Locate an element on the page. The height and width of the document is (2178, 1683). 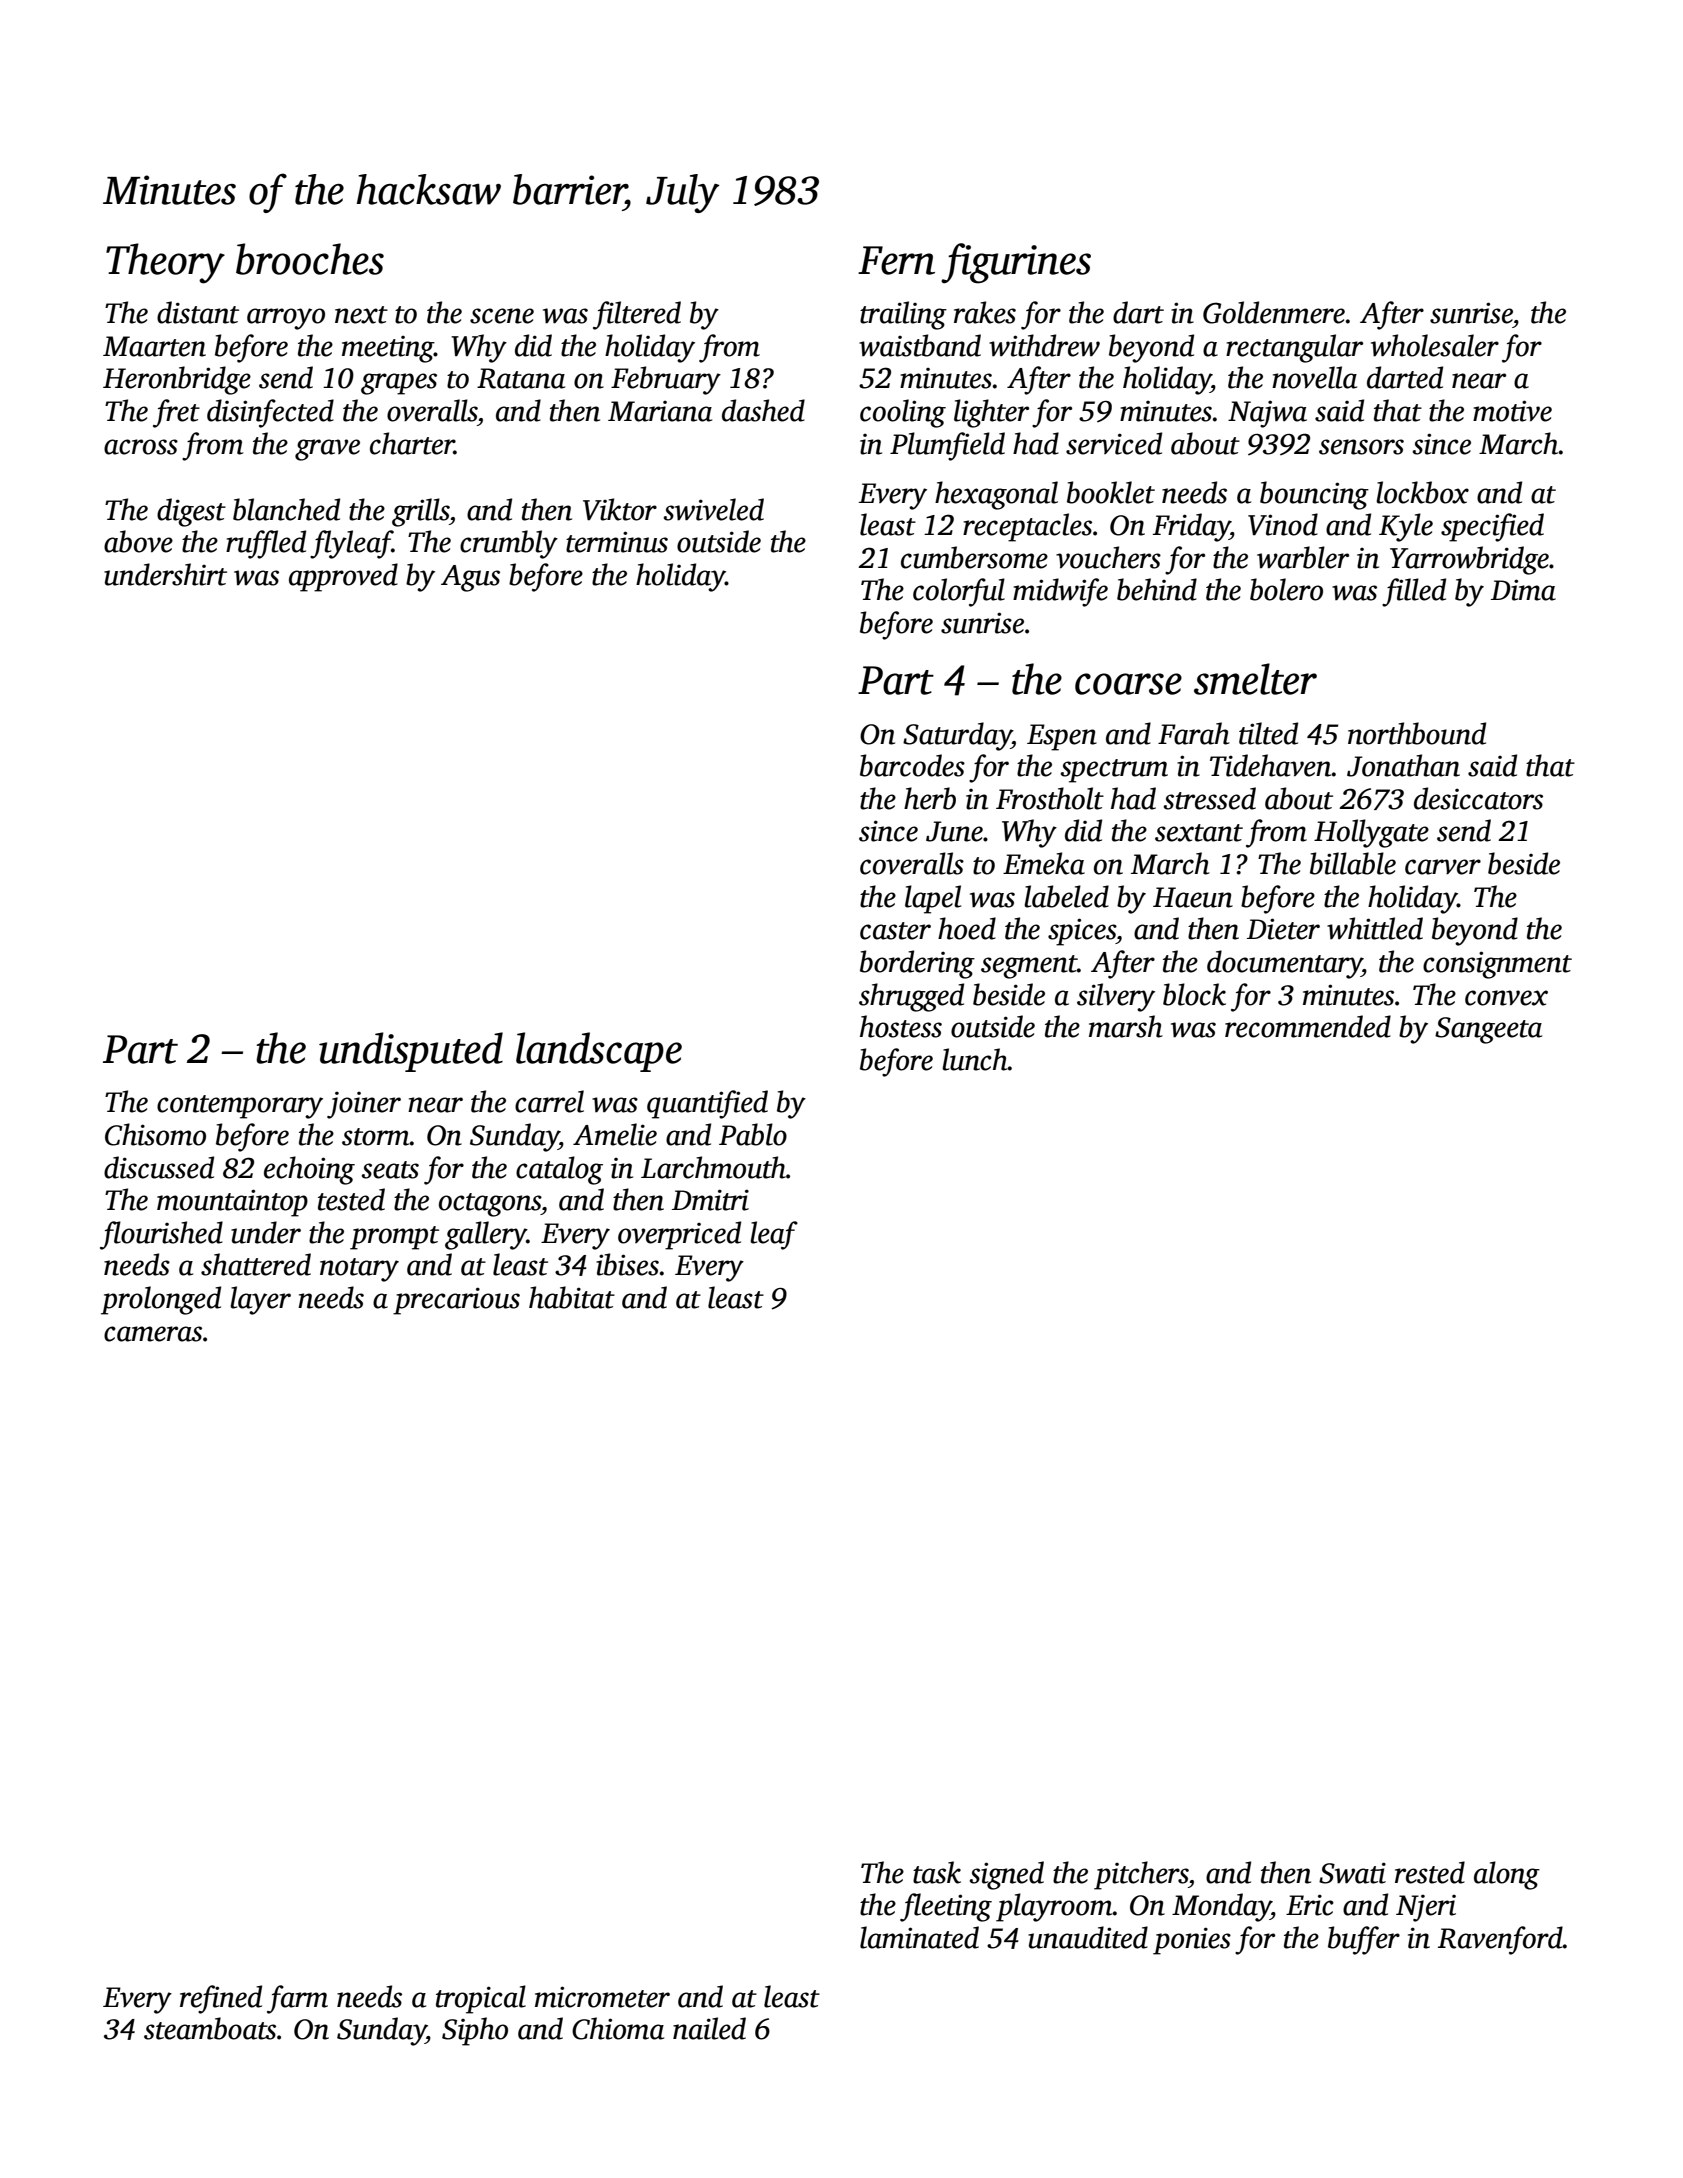
sensors is located at coordinates (1361, 447).
